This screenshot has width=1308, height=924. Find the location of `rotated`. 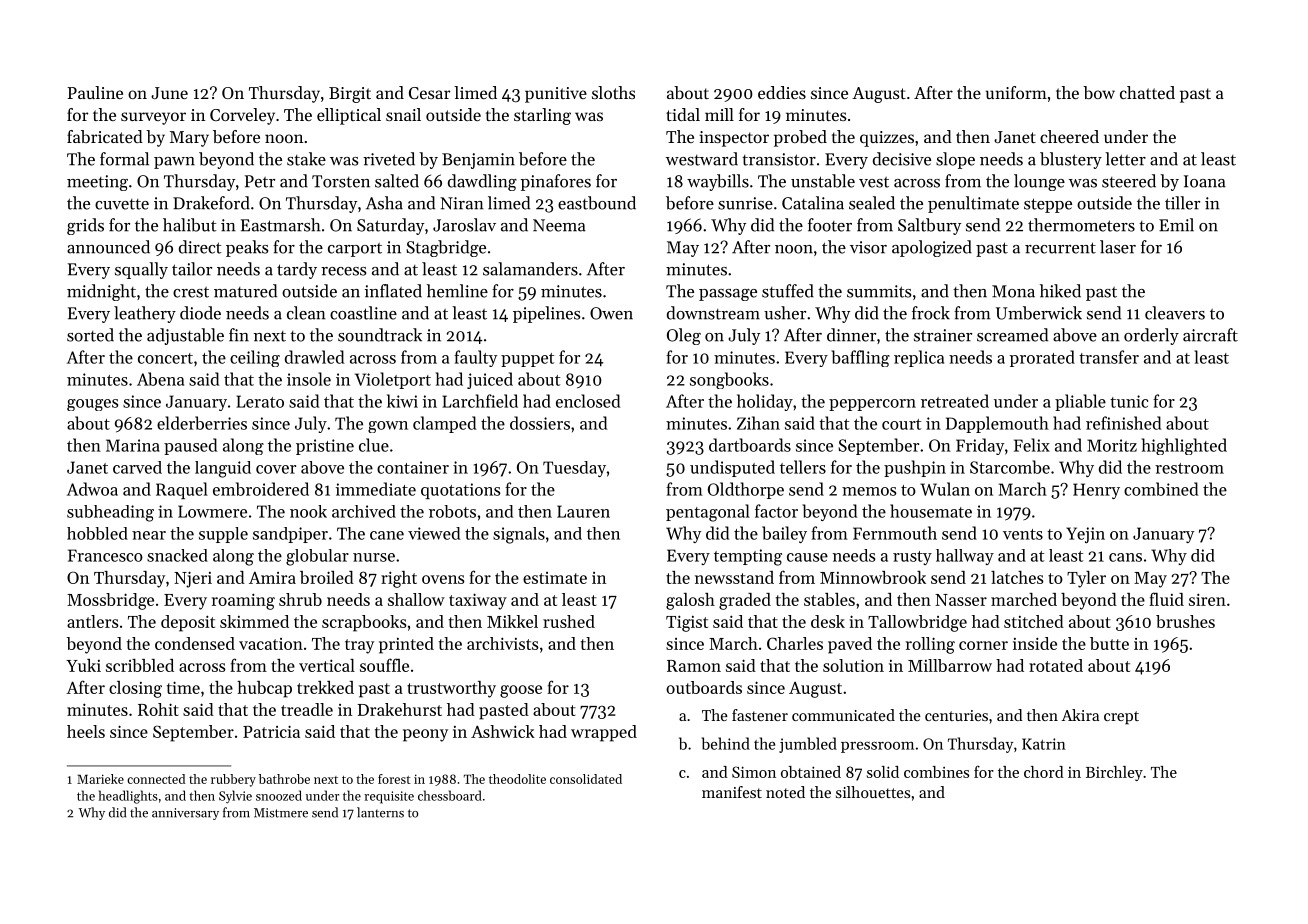

rotated is located at coordinates (1056, 665).
